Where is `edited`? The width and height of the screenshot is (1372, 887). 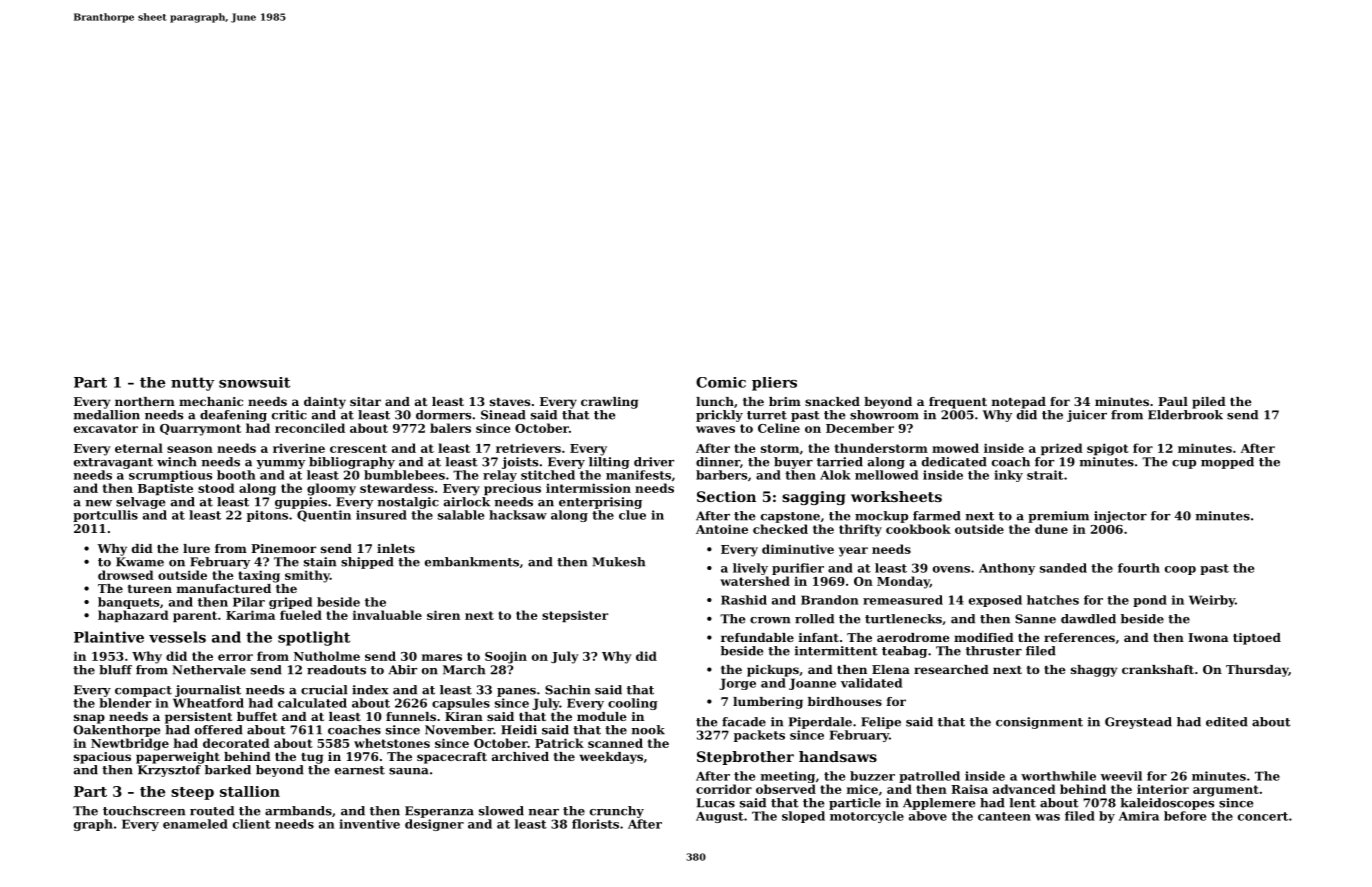 edited is located at coordinates (1227, 722).
